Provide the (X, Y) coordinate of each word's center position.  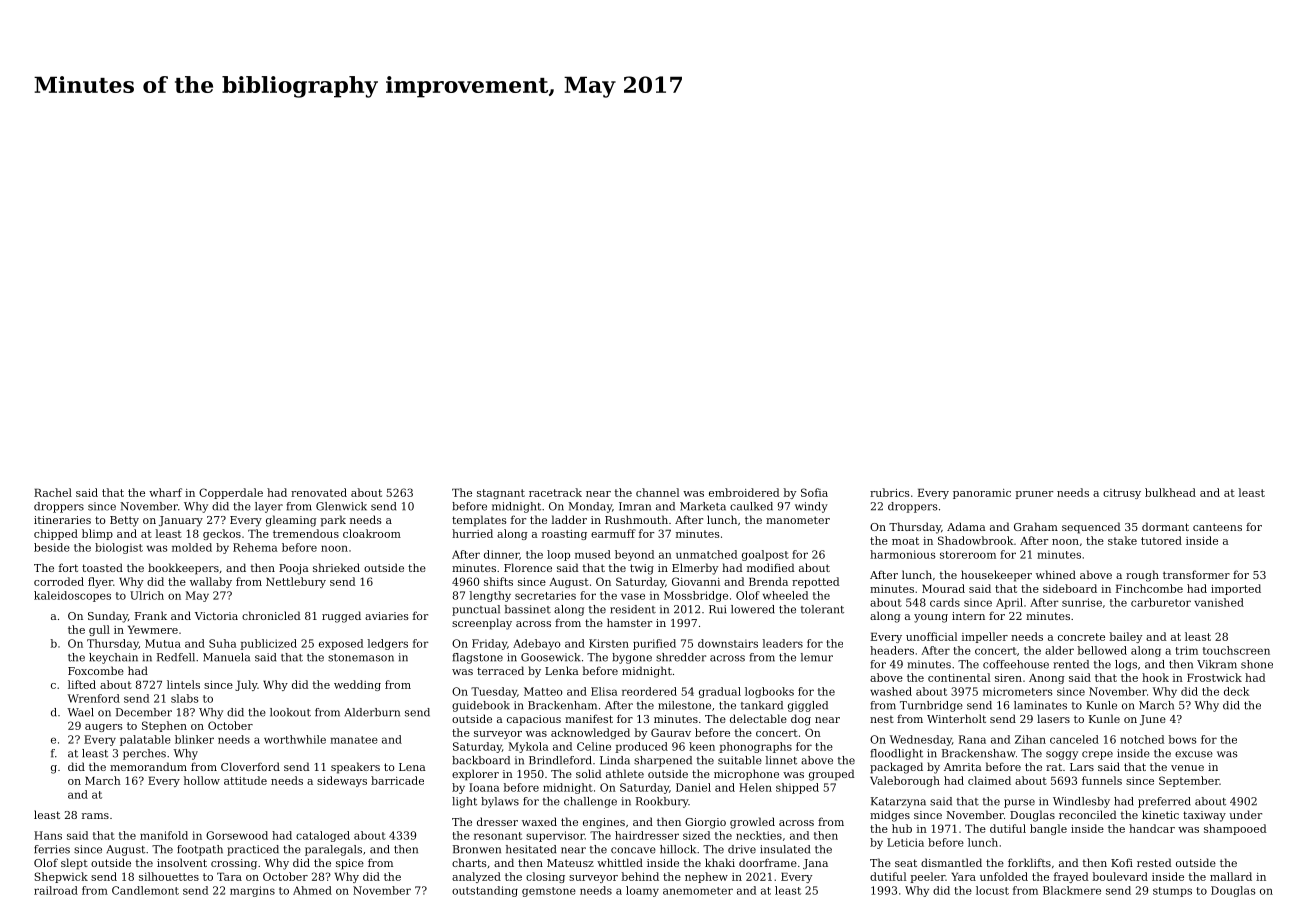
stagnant (501, 494)
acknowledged (590, 733)
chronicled (271, 615)
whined (1056, 574)
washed (891, 691)
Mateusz (570, 863)
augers (103, 728)
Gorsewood (237, 835)
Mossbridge (696, 596)
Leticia (905, 842)
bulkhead (1170, 492)
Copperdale (231, 493)
